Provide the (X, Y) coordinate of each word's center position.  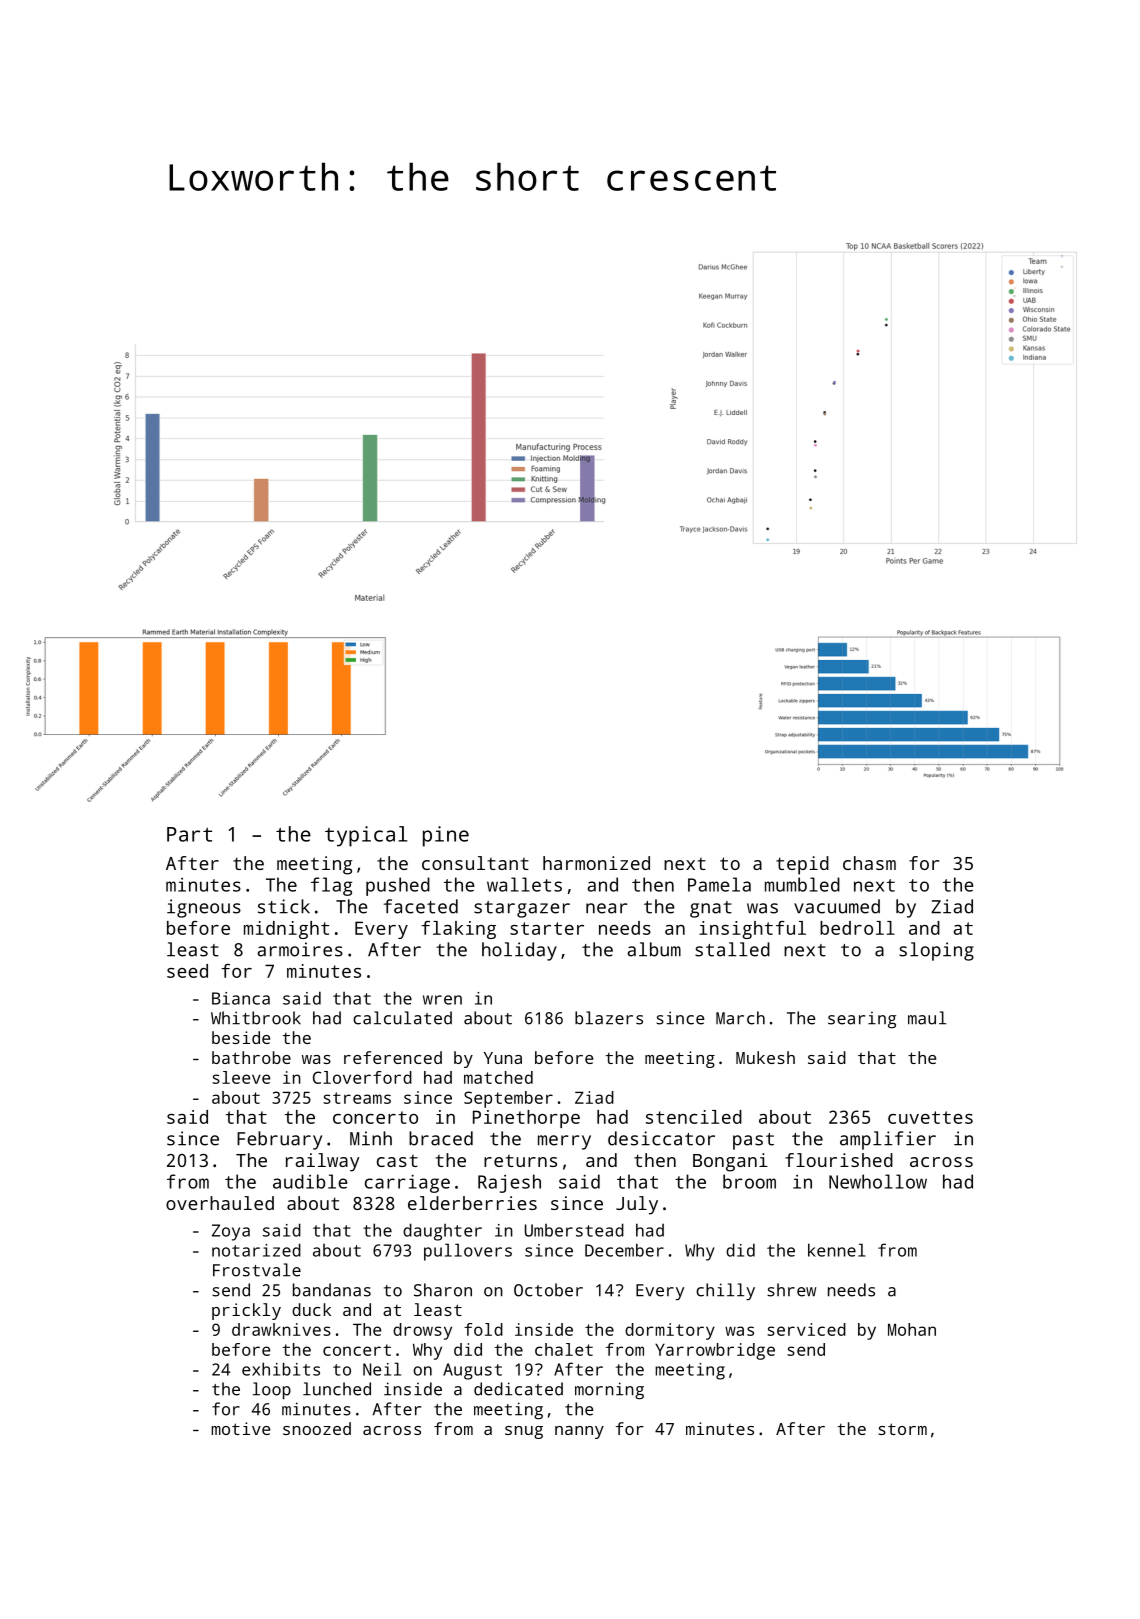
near (606, 908)
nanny (579, 1432)
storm (903, 1429)
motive (240, 1428)
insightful (752, 930)
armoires (300, 949)
